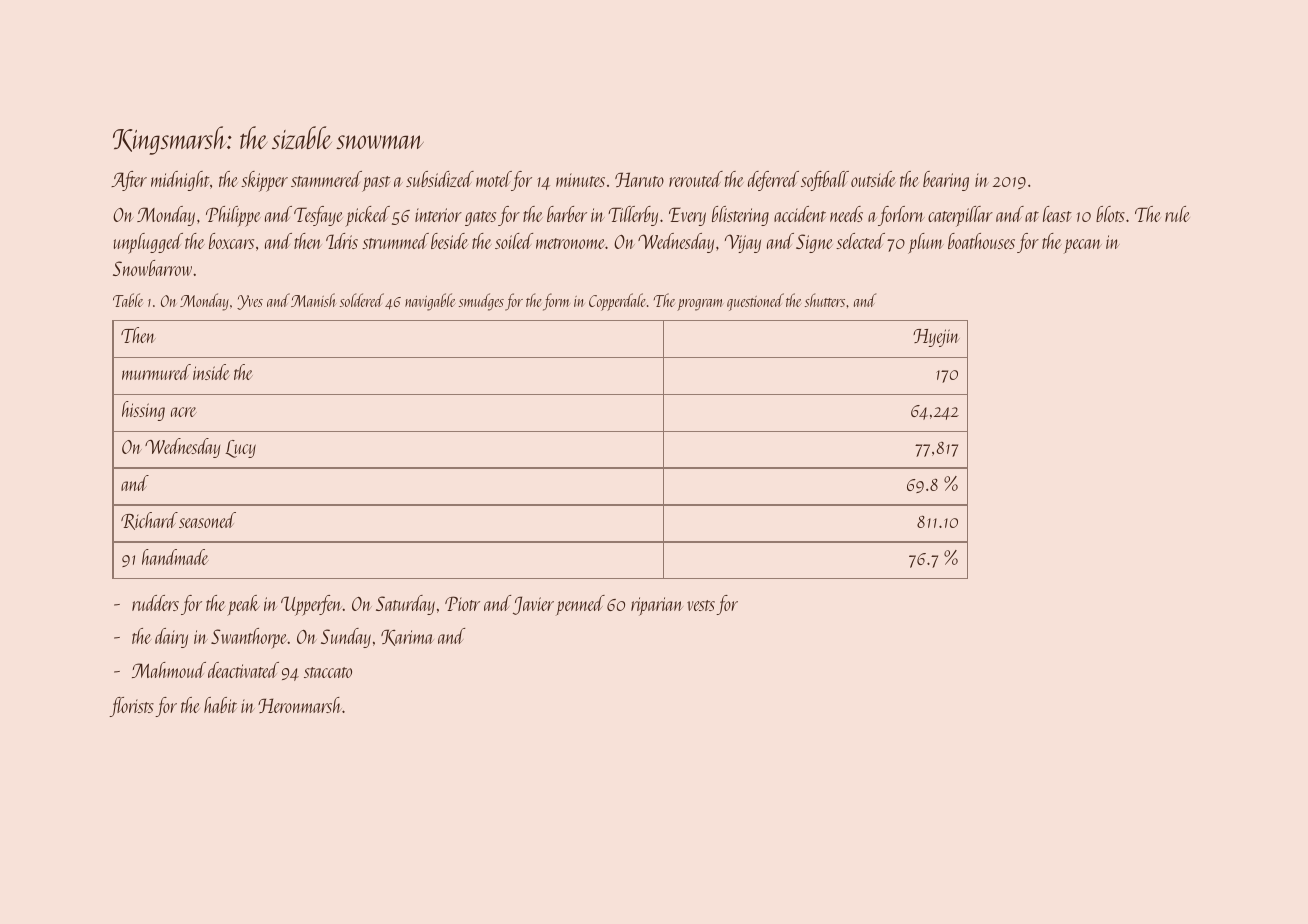 The height and width of the image is (924, 1308). I want to click on stammered, so click(326, 179).
